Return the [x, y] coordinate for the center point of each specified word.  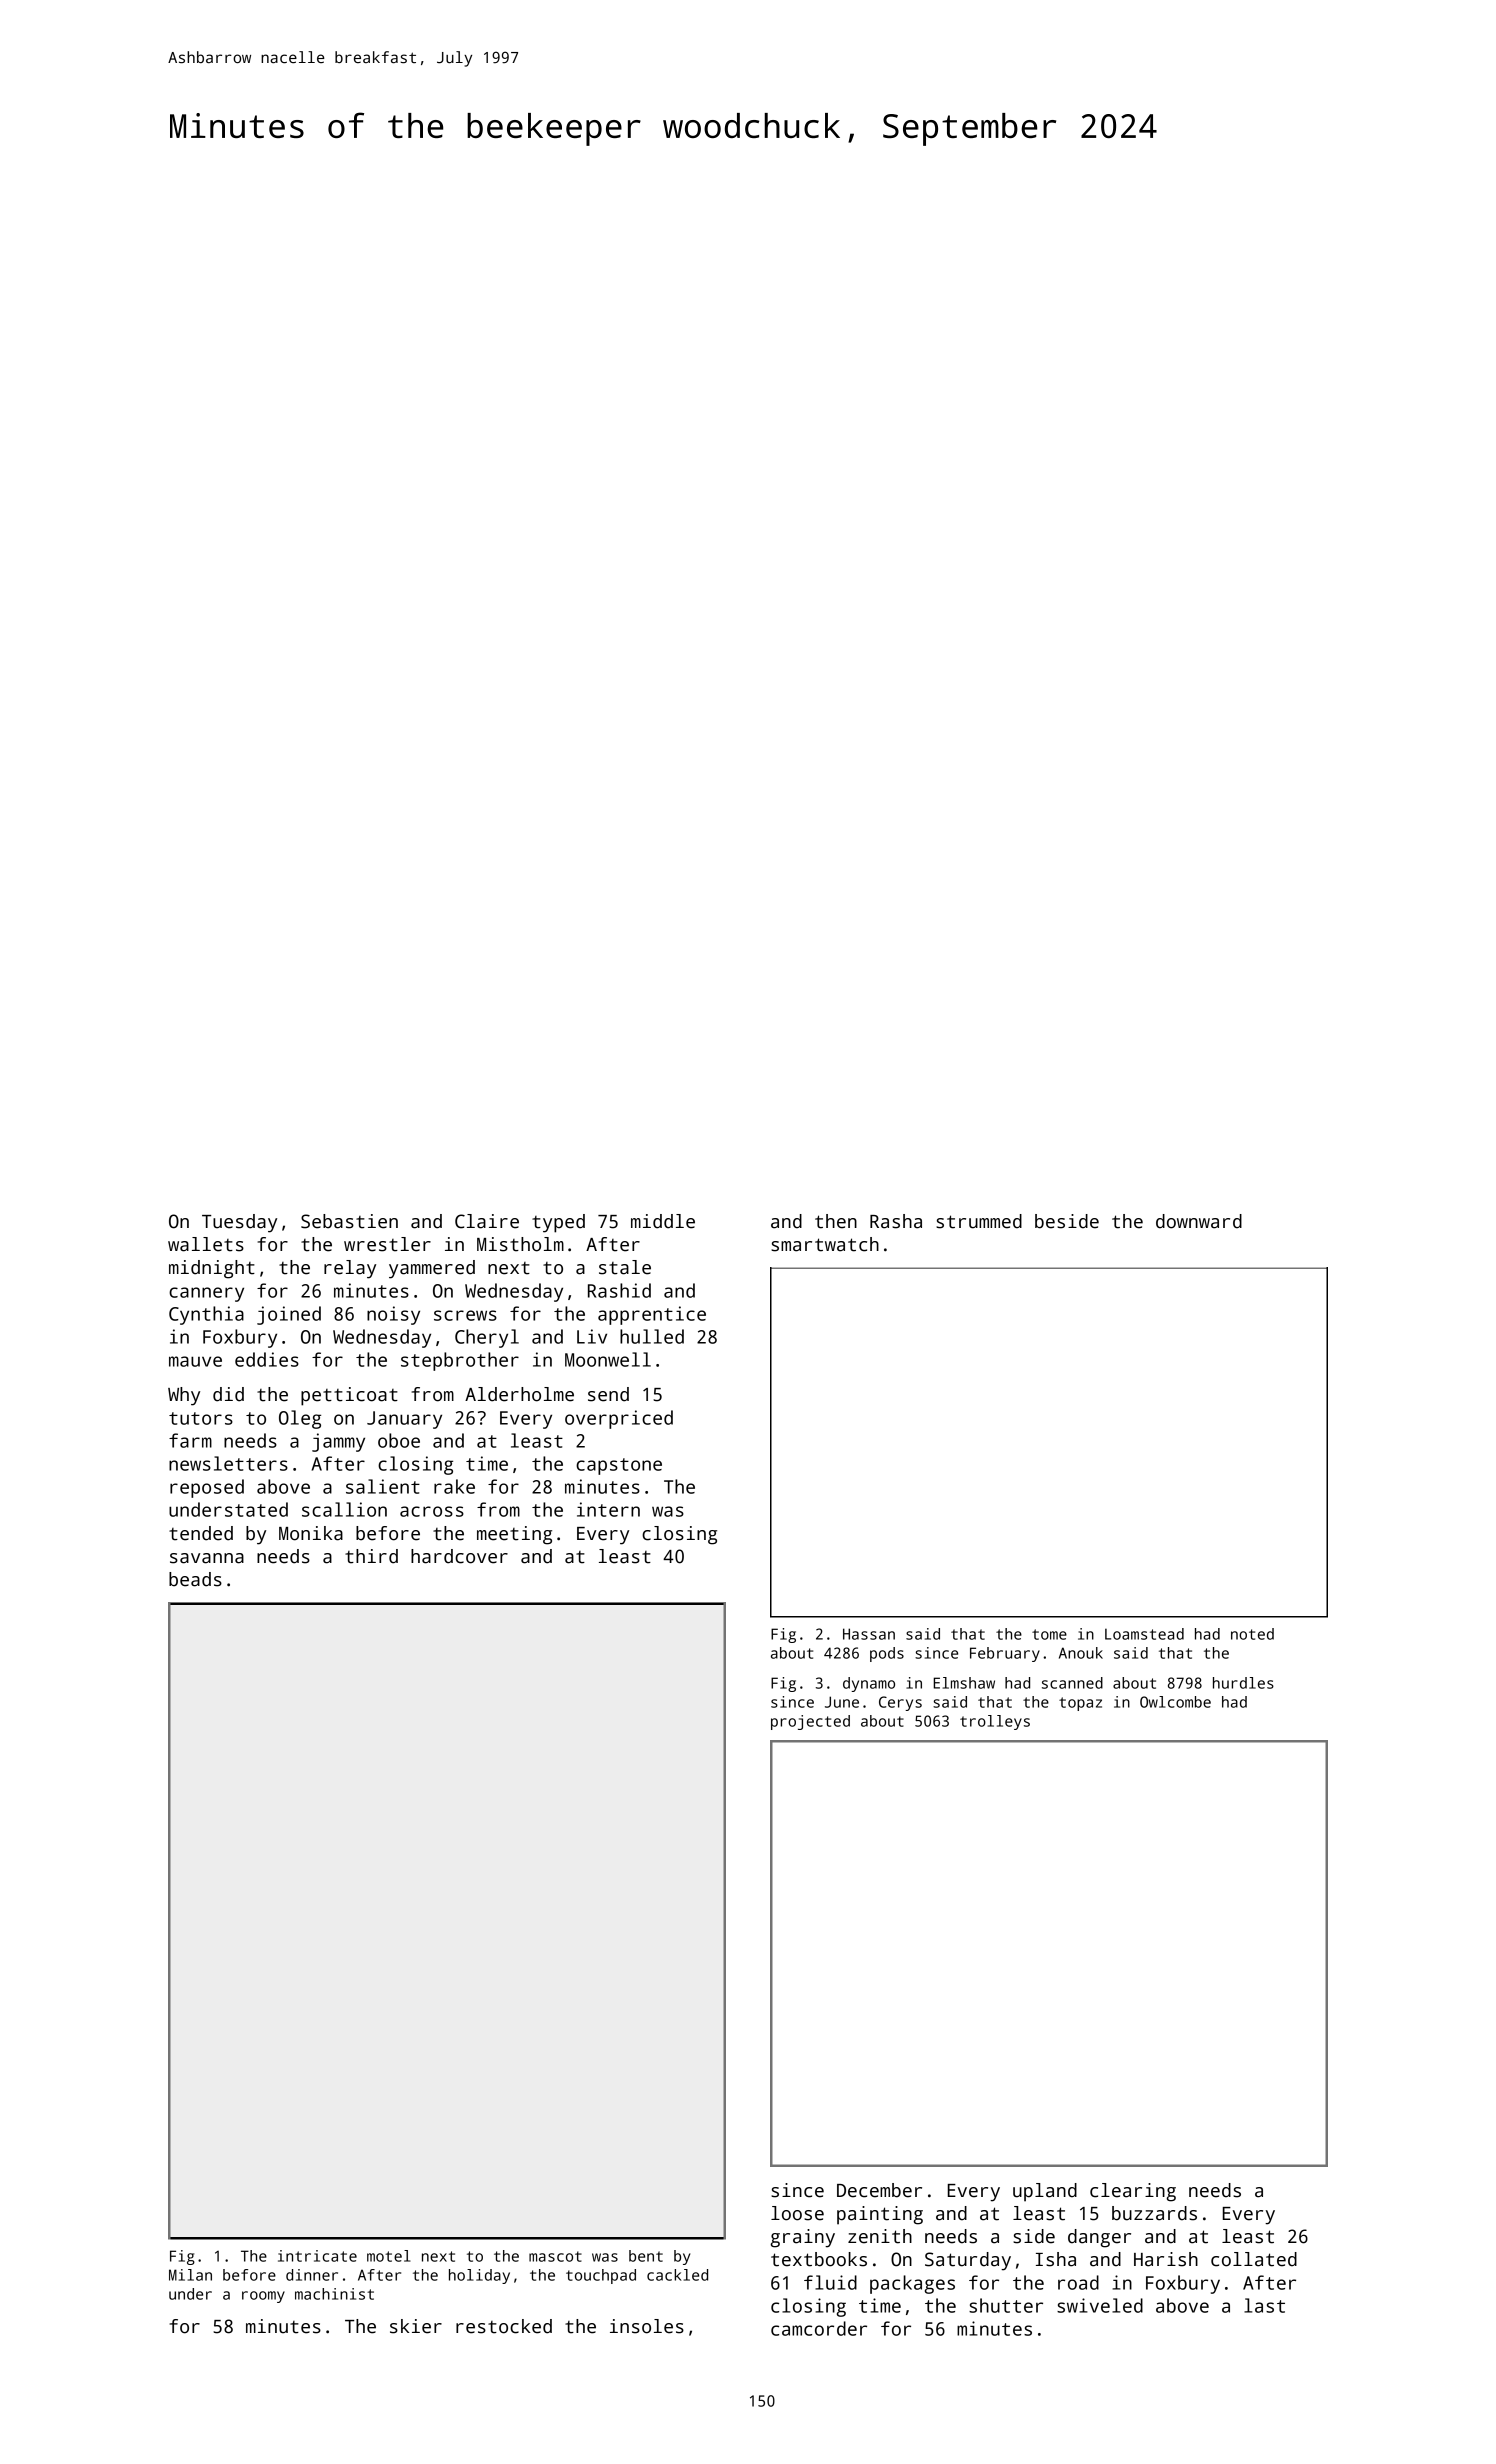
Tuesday [239, 1223]
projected [810, 1722]
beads [195, 1579]
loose [797, 2213]
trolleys [995, 1722]
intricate [317, 2256]
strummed [979, 1221]
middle [663, 1221]
